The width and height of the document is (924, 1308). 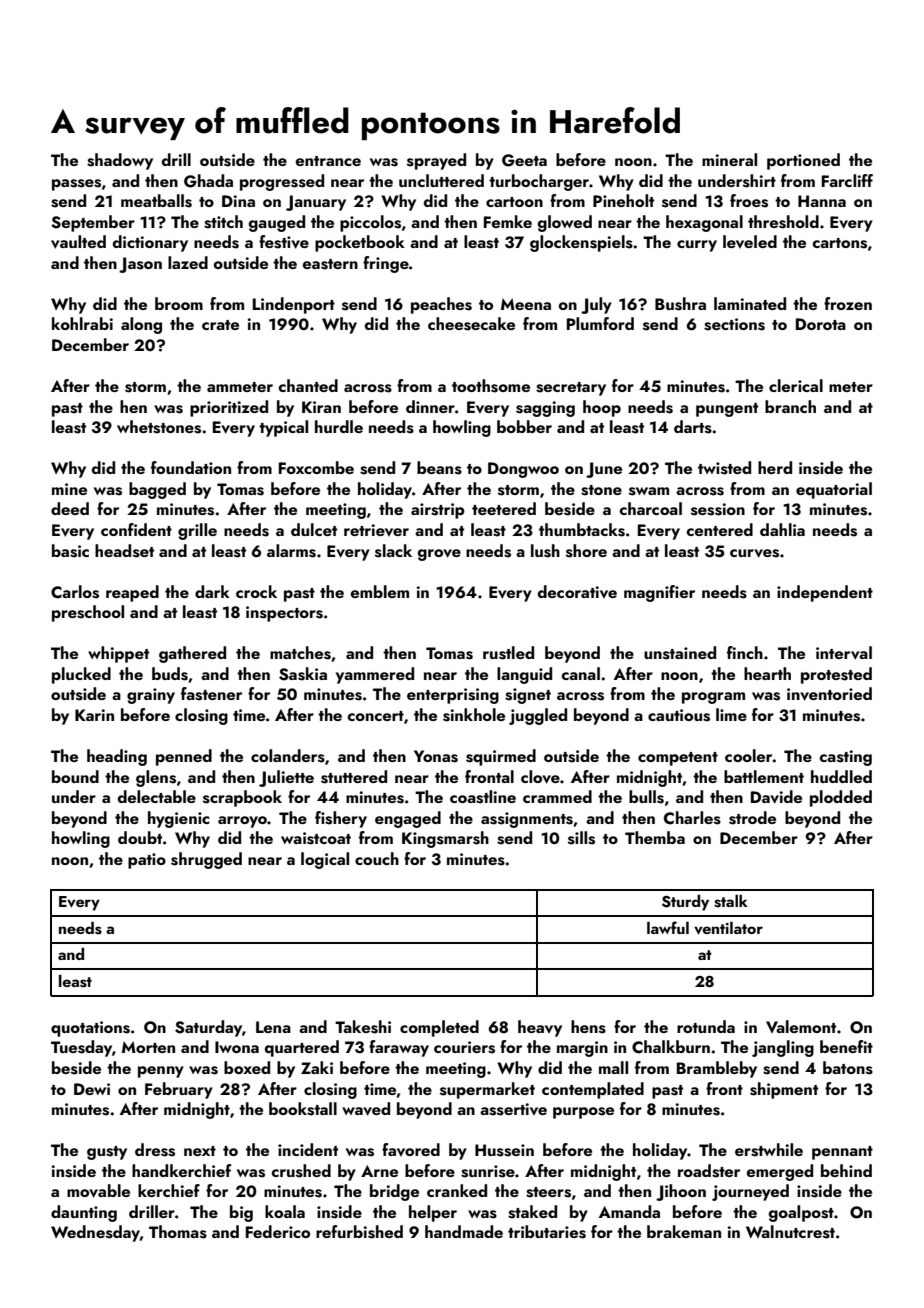 I want to click on Wednesday, so click(x=95, y=1233).
